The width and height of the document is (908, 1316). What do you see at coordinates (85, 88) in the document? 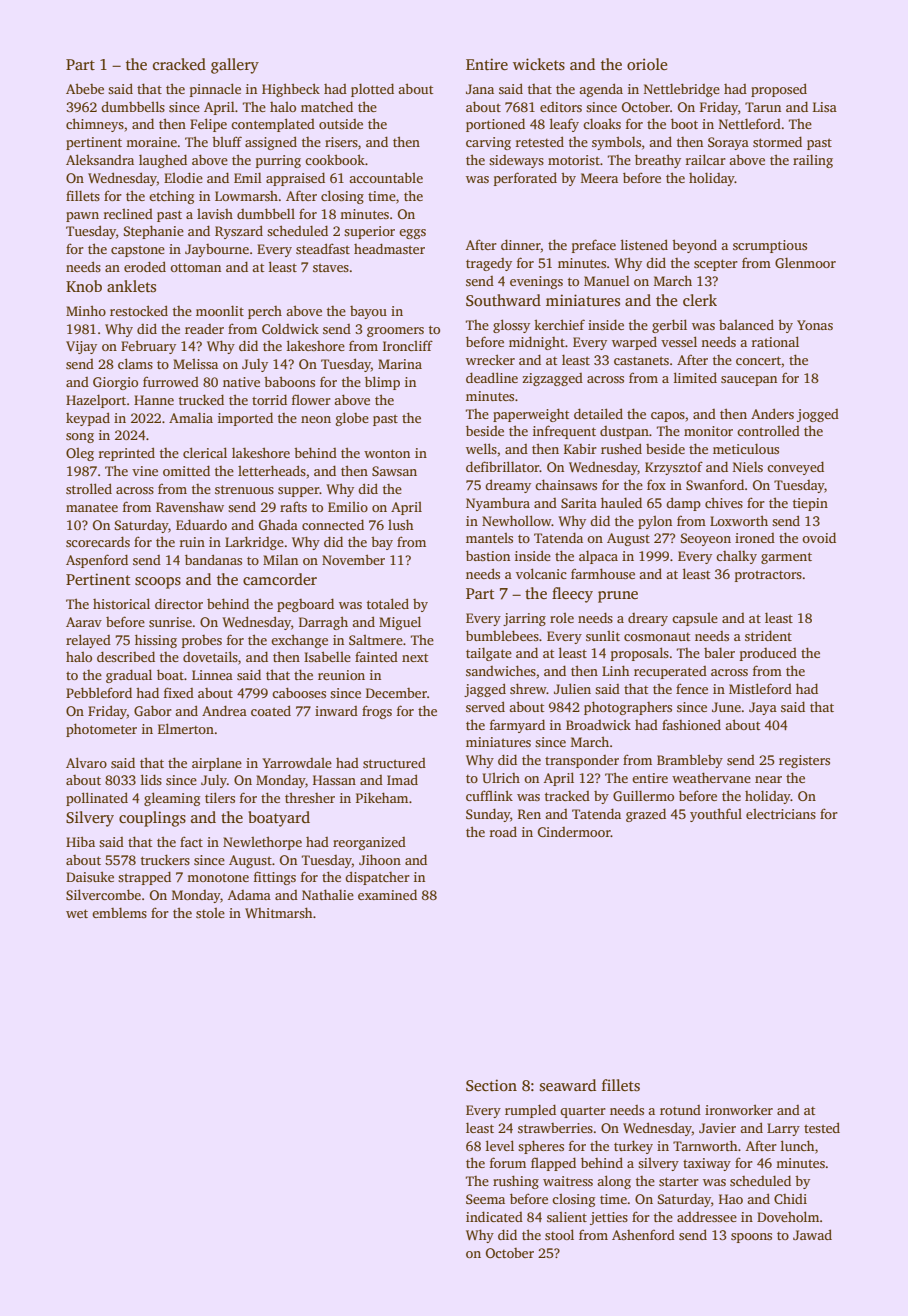
I see `Abebe` at bounding box center [85, 88].
